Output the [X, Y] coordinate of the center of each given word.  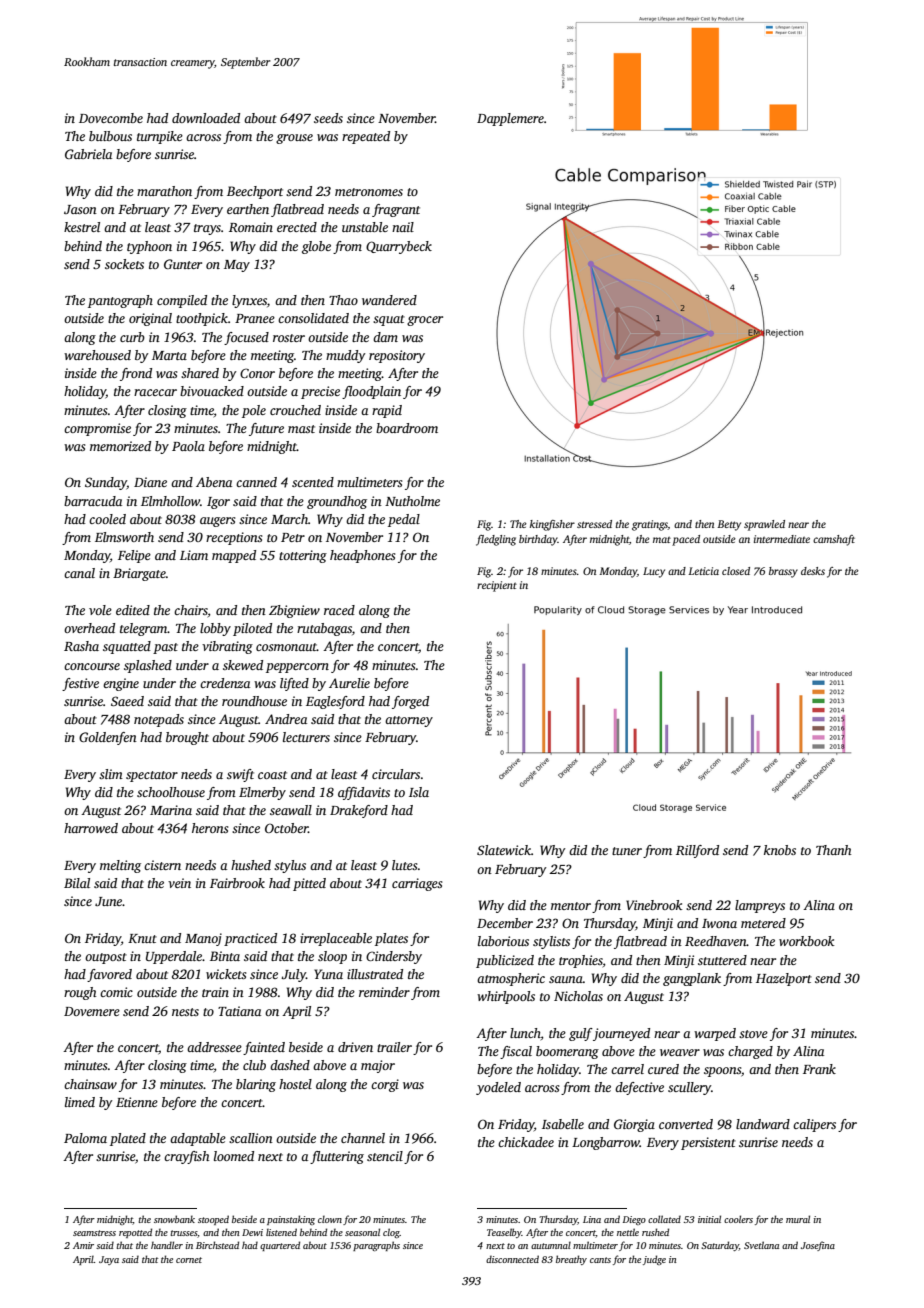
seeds [328, 118]
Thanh [833, 850]
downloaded [206, 118]
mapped [234, 556]
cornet [189, 1260]
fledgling [496, 540]
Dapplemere [510, 119]
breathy [571, 1260]
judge [654, 1260]
